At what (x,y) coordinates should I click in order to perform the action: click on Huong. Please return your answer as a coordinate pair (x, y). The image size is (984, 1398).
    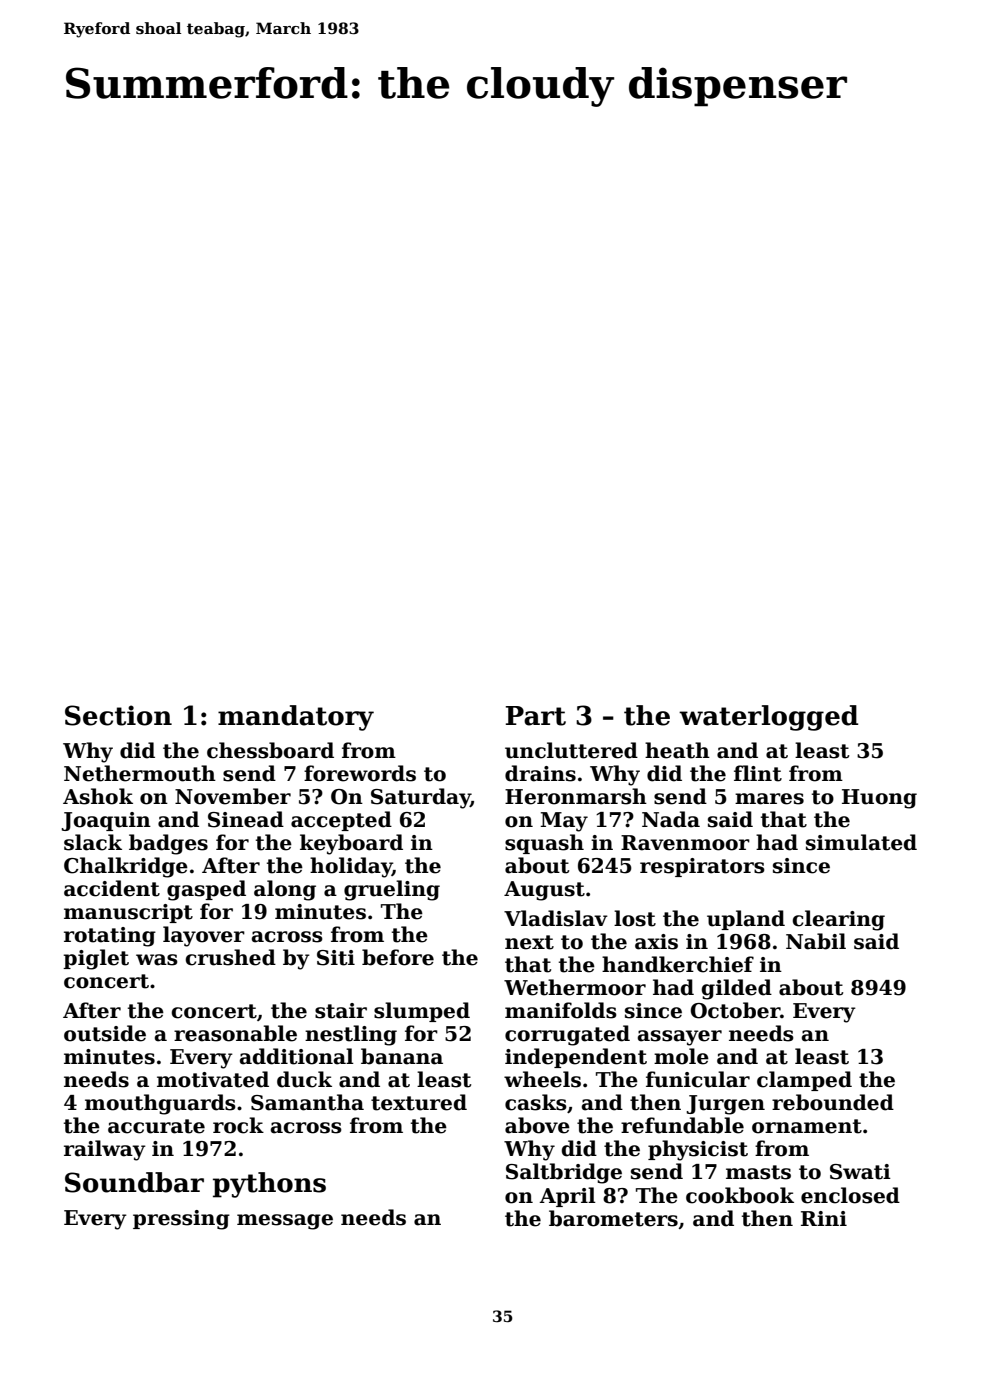
    Looking at the image, I should click on (879, 799).
